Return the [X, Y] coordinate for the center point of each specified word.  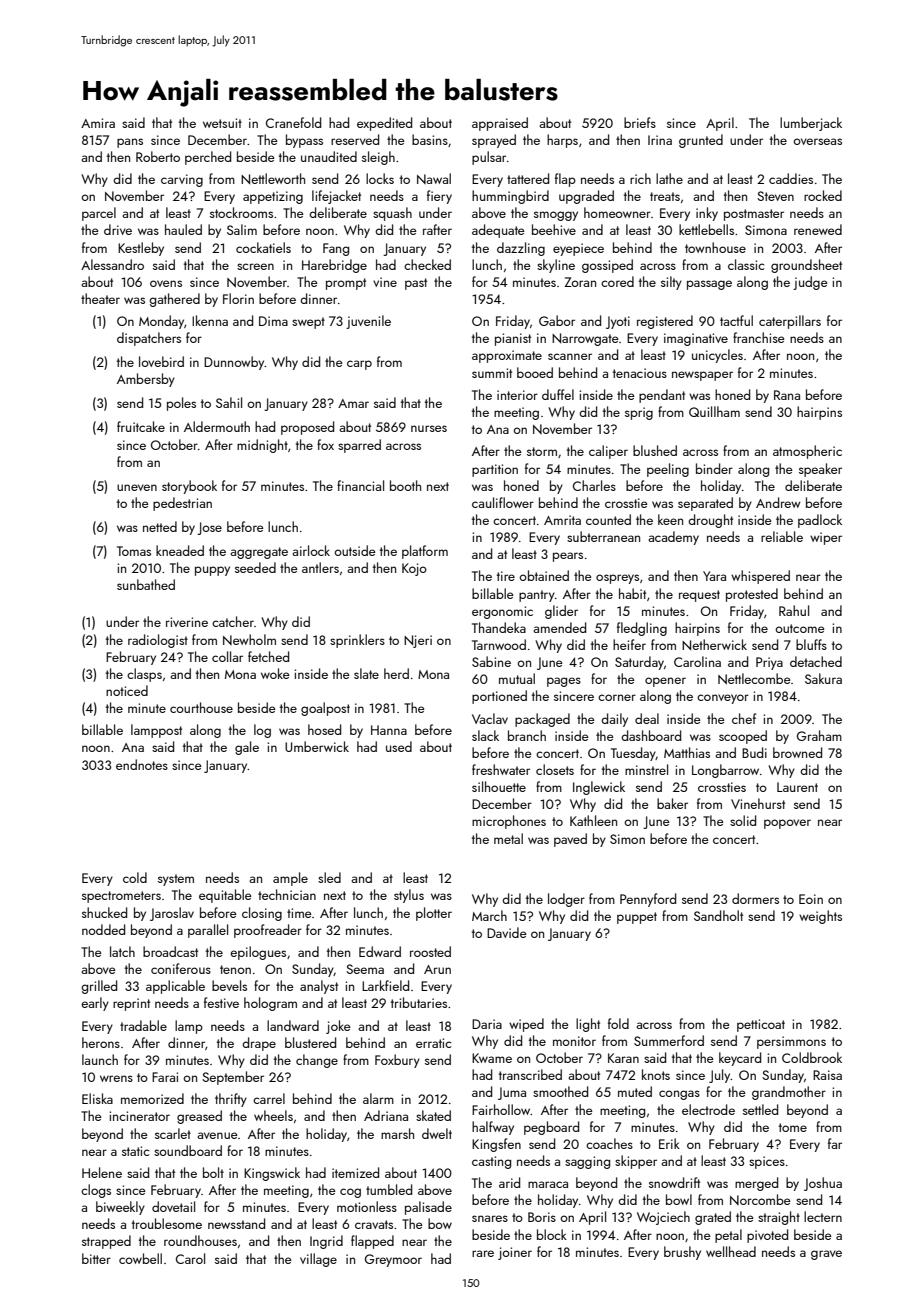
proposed [307, 428]
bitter [96, 1258]
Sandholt [718, 915]
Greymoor [393, 1260]
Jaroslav [172, 914]
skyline [556, 266]
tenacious [640, 373]
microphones [509, 822]
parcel [99, 214]
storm [542, 451]
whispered [760, 577]
